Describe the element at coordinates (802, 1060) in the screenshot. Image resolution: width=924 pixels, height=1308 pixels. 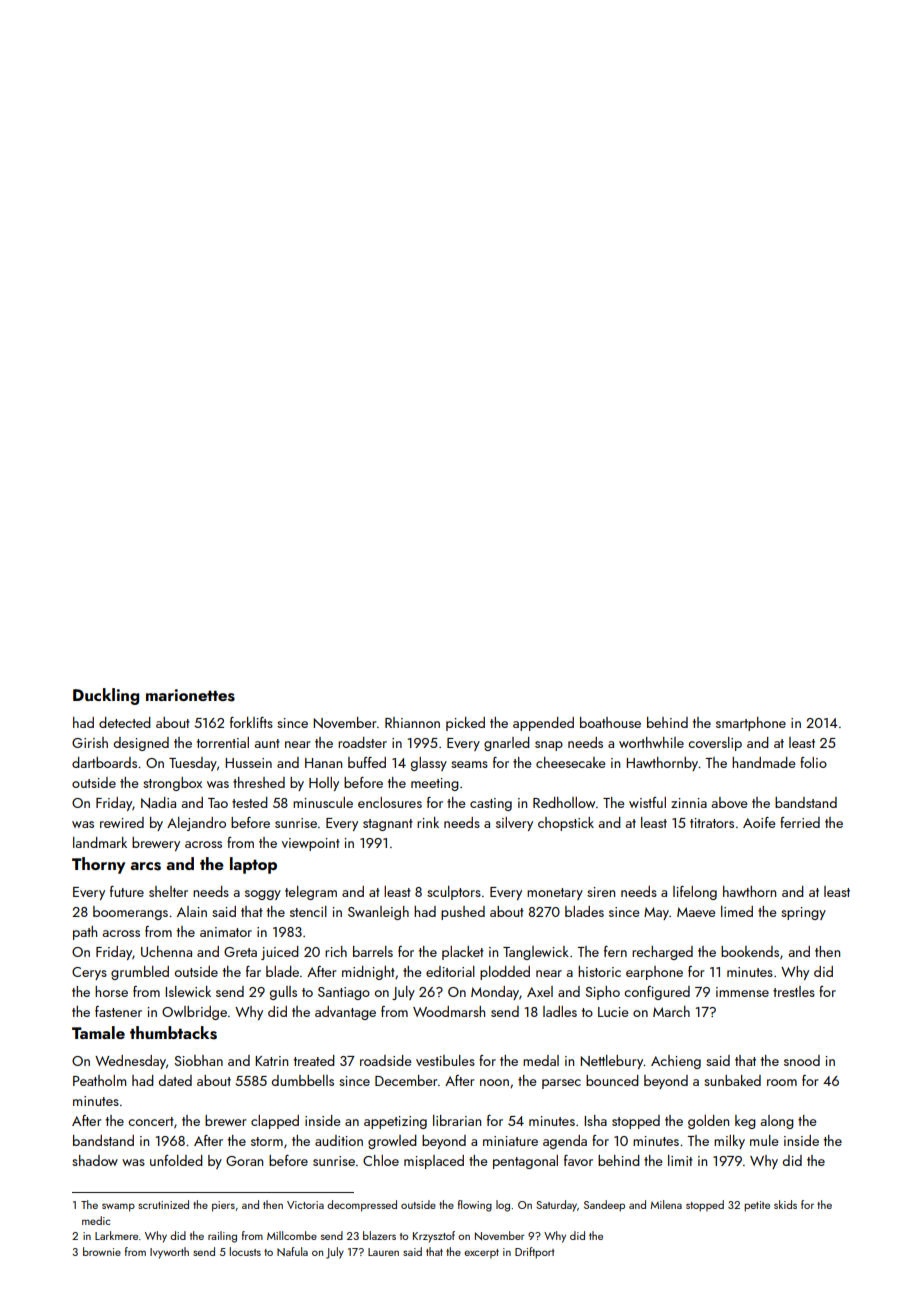
I see `snood` at that location.
